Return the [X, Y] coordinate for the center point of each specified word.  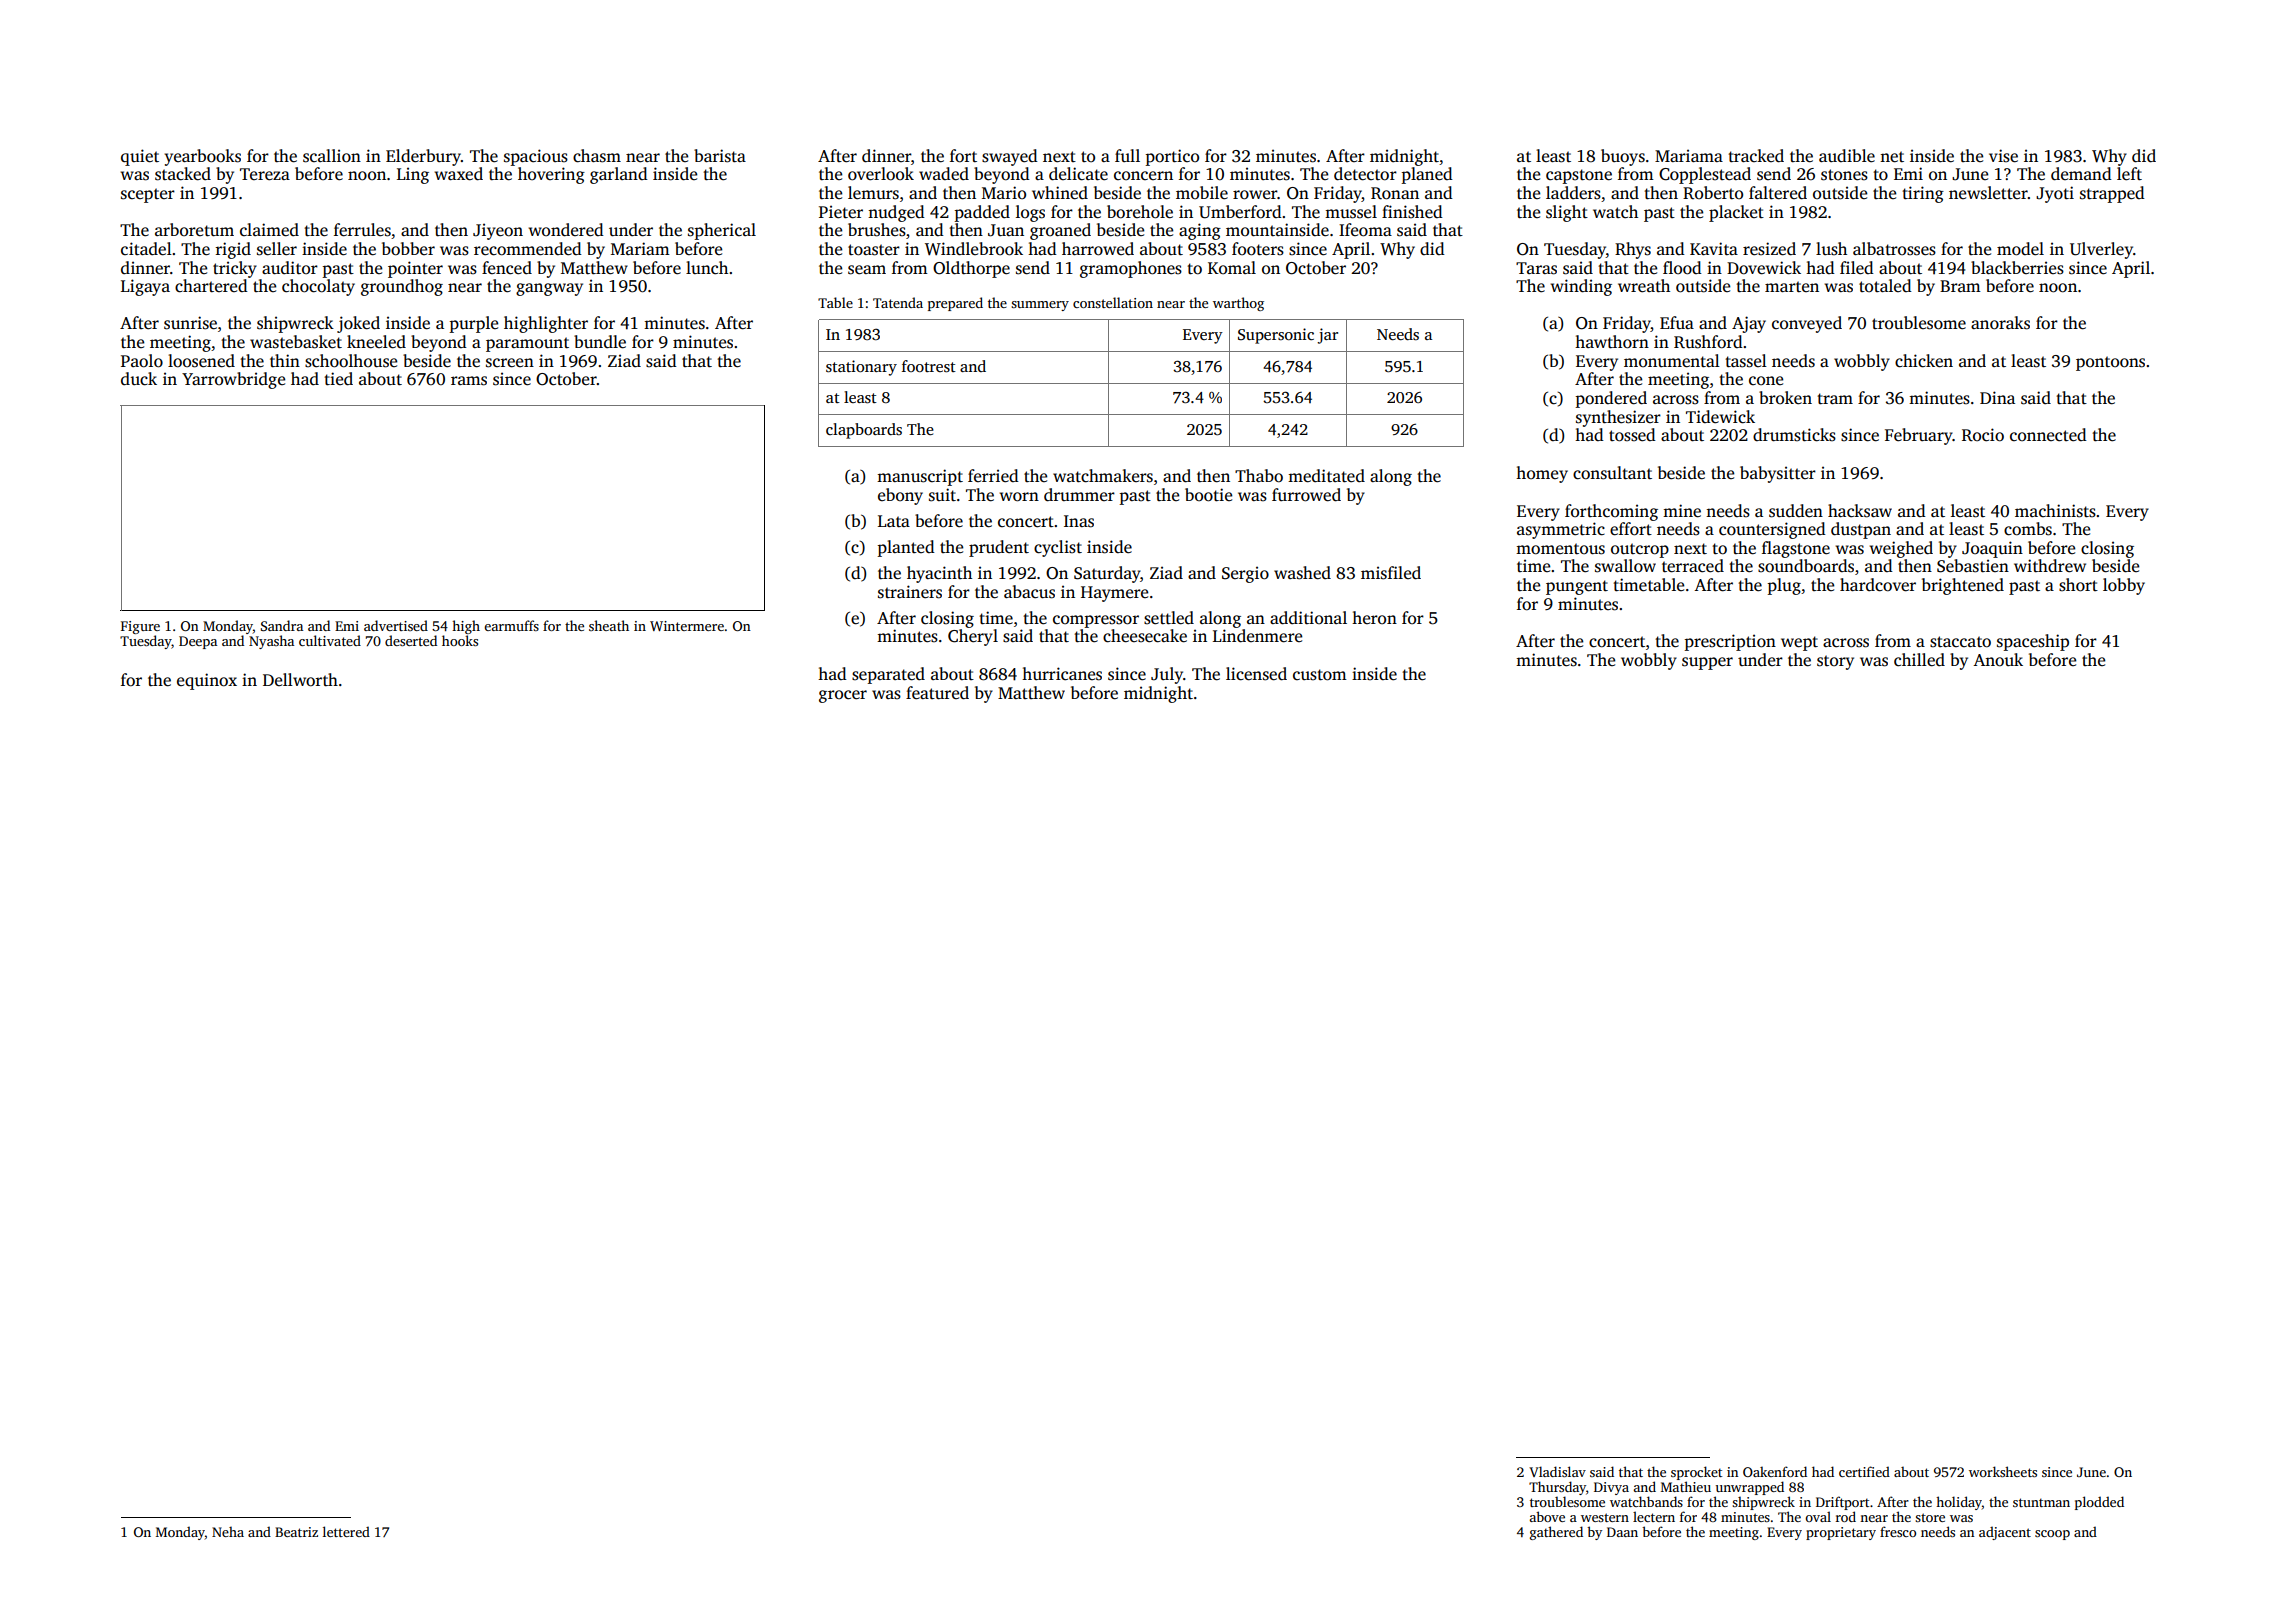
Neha [228, 1532]
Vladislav [1557, 1471]
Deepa [198, 642]
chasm [597, 156]
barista [720, 156]
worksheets [2003, 1471]
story [1835, 662]
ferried [993, 476]
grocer [843, 696]
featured [937, 693]
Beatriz [296, 1532]
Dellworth [300, 680]
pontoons [2110, 363]
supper [1707, 663]
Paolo [142, 361]
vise [2003, 156]
